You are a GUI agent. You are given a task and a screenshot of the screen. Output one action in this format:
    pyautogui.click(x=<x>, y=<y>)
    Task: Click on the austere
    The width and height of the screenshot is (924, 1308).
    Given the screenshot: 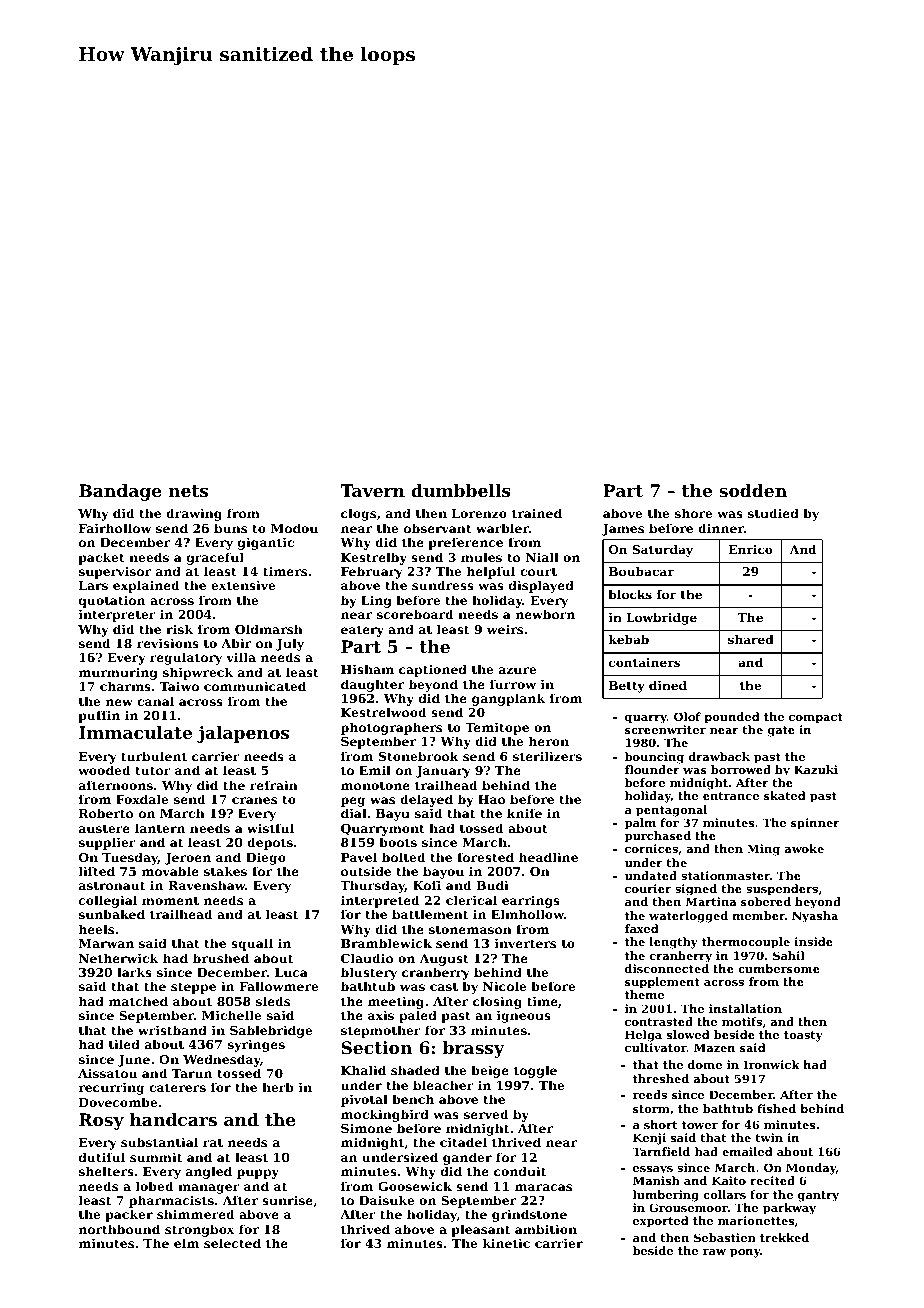 What is the action you would take?
    pyautogui.click(x=104, y=828)
